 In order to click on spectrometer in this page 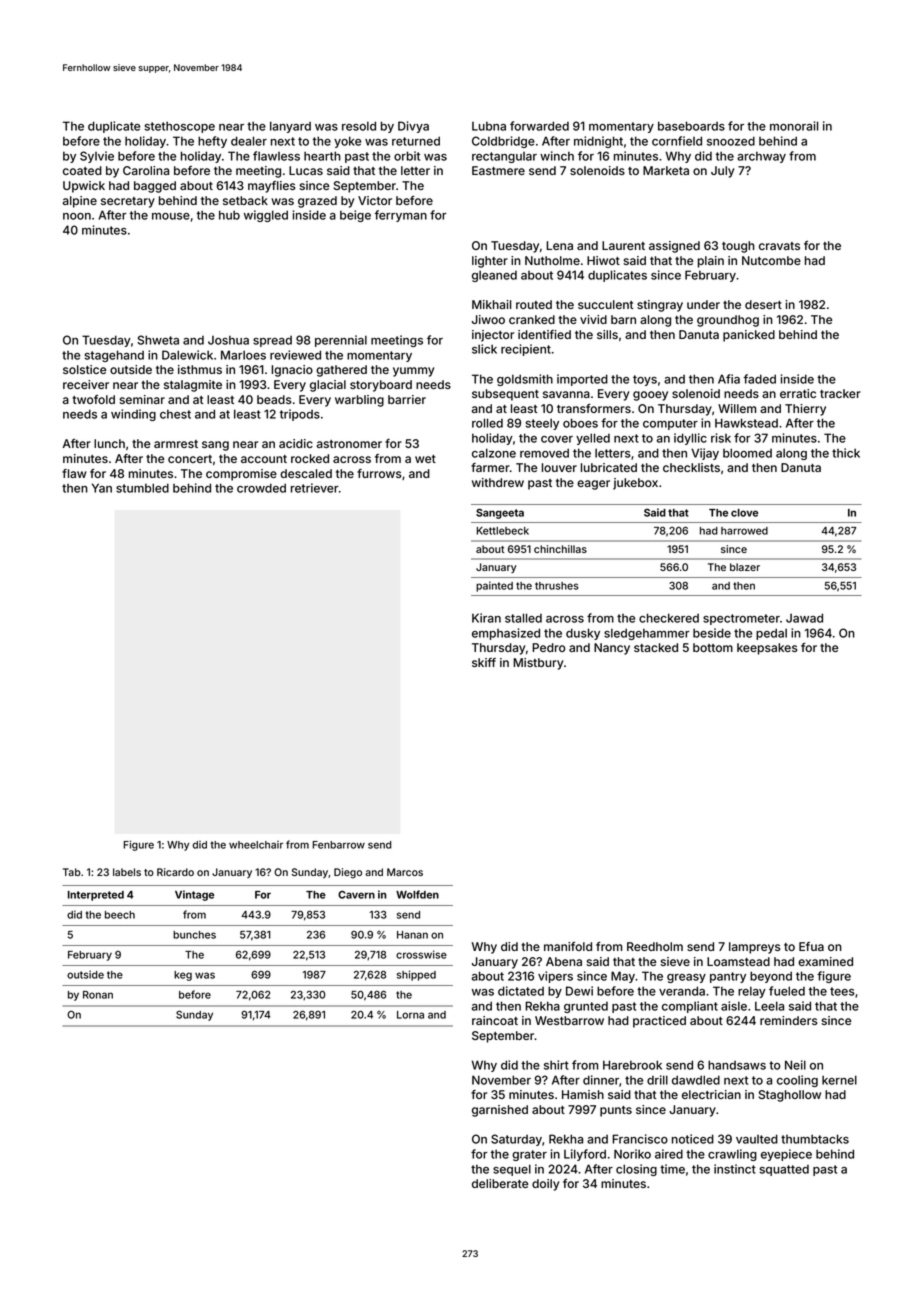, I will do `click(741, 619)`.
